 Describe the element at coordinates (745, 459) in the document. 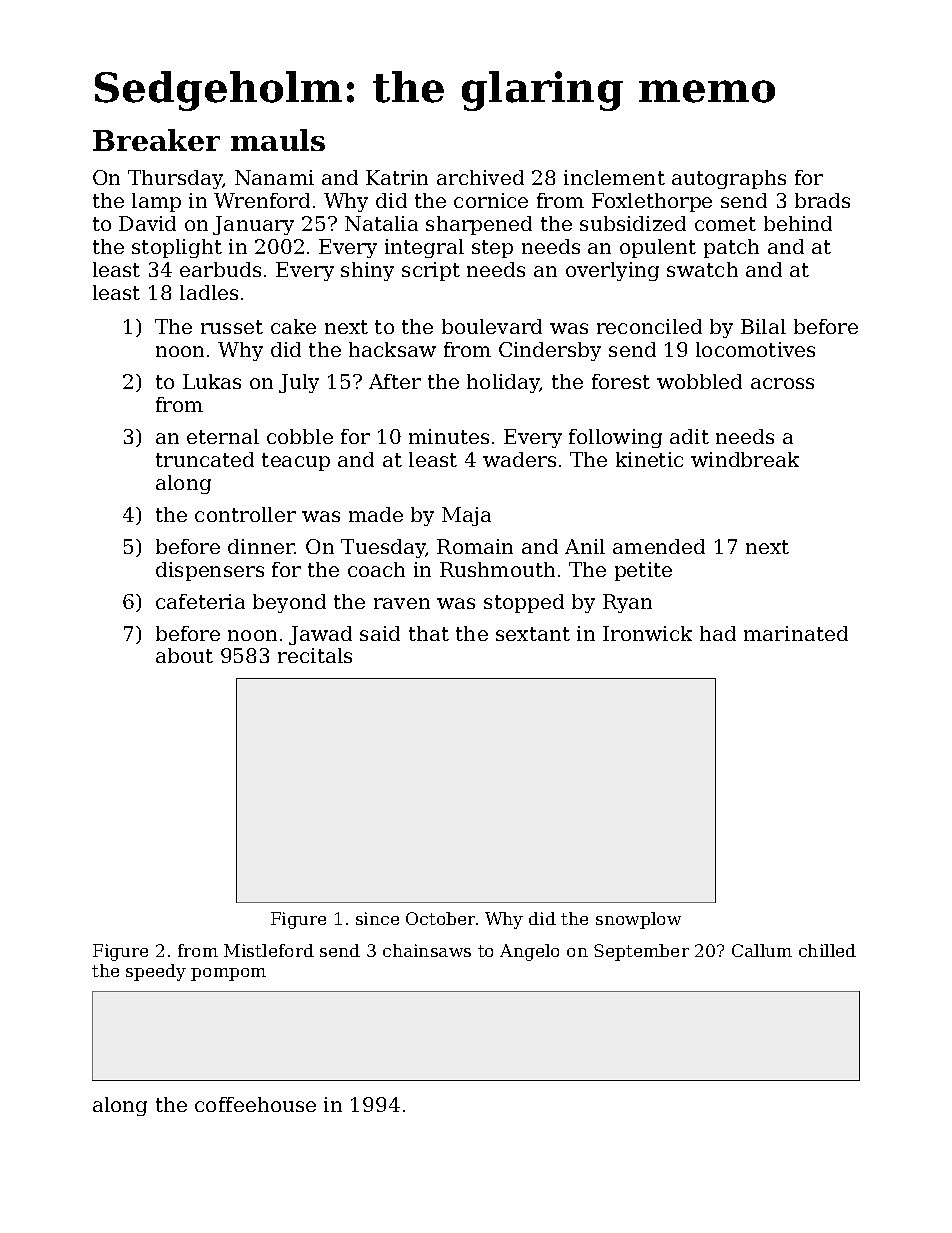

I see `windbreak` at that location.
